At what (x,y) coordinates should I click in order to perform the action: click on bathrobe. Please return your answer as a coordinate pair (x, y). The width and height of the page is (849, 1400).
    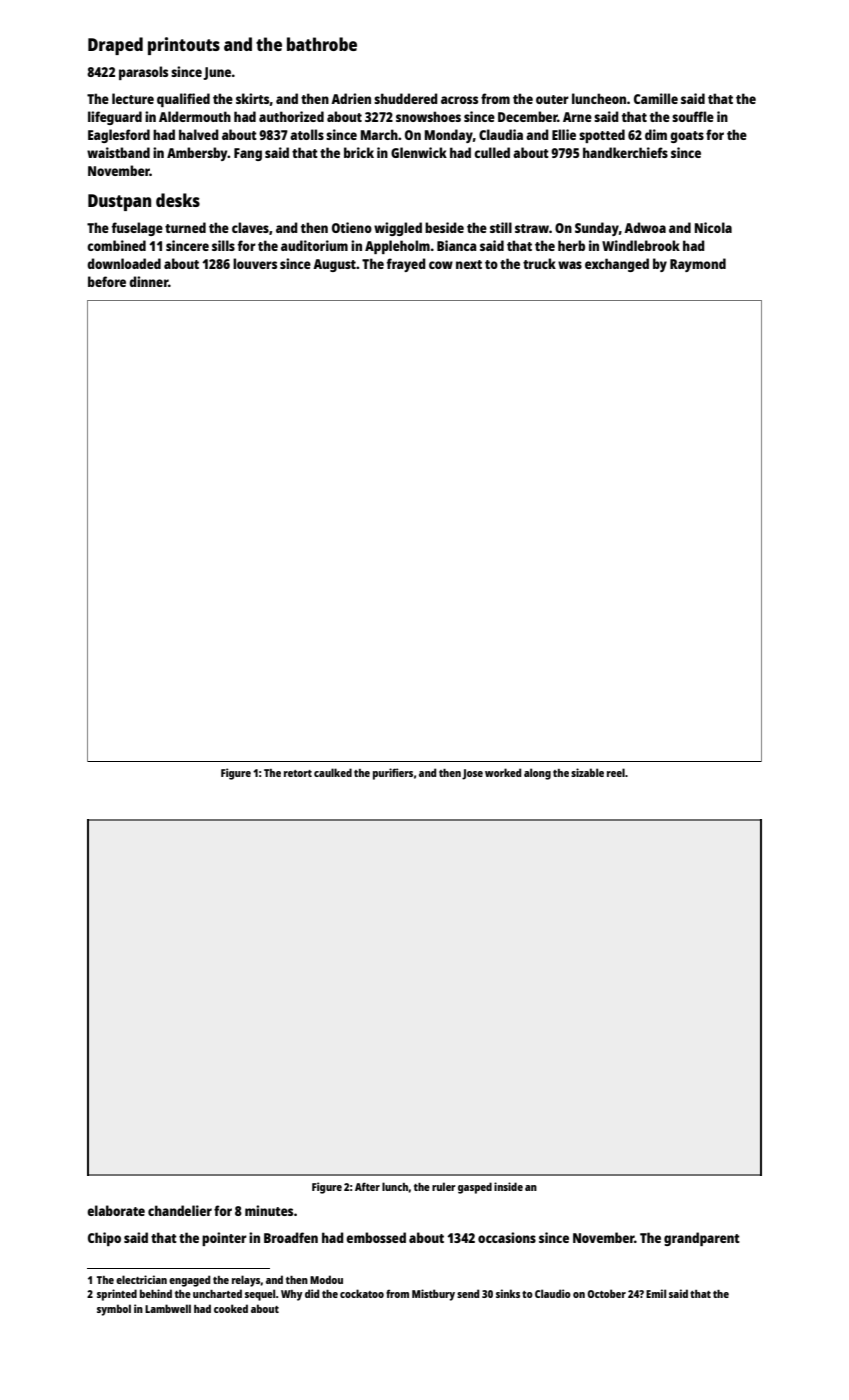
    Looking at the image, I should click on (322, 44).
